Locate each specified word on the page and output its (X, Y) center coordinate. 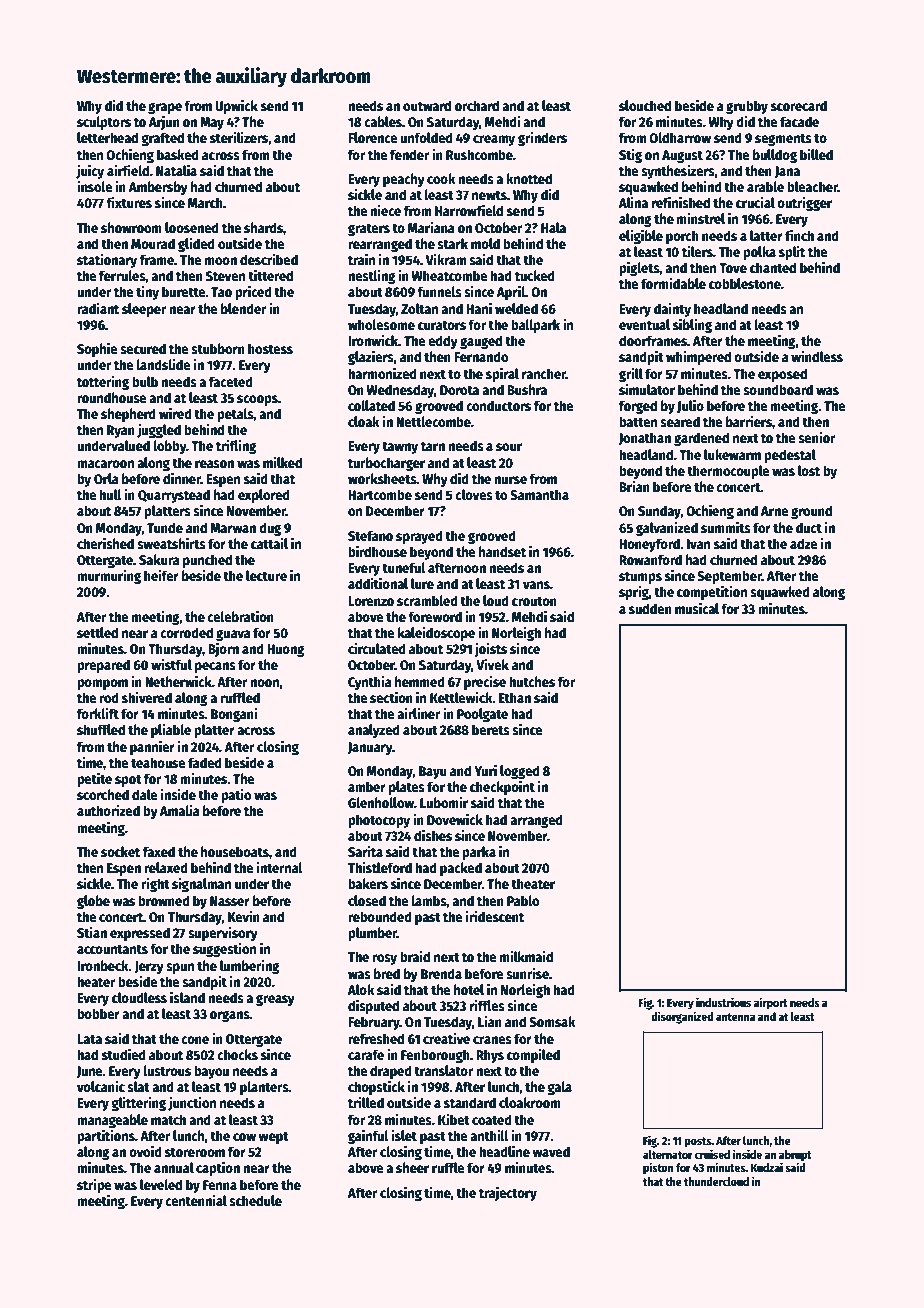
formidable (673, 283)
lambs (429, 900)
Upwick (236, 106)
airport (771, 1003)
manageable (112, 1121)
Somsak (552, 1021)
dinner (182, 478)
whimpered (698, 357)
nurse (510, 480)
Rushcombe (479, 154)
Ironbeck (103, 965)
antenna (735, 1017)
